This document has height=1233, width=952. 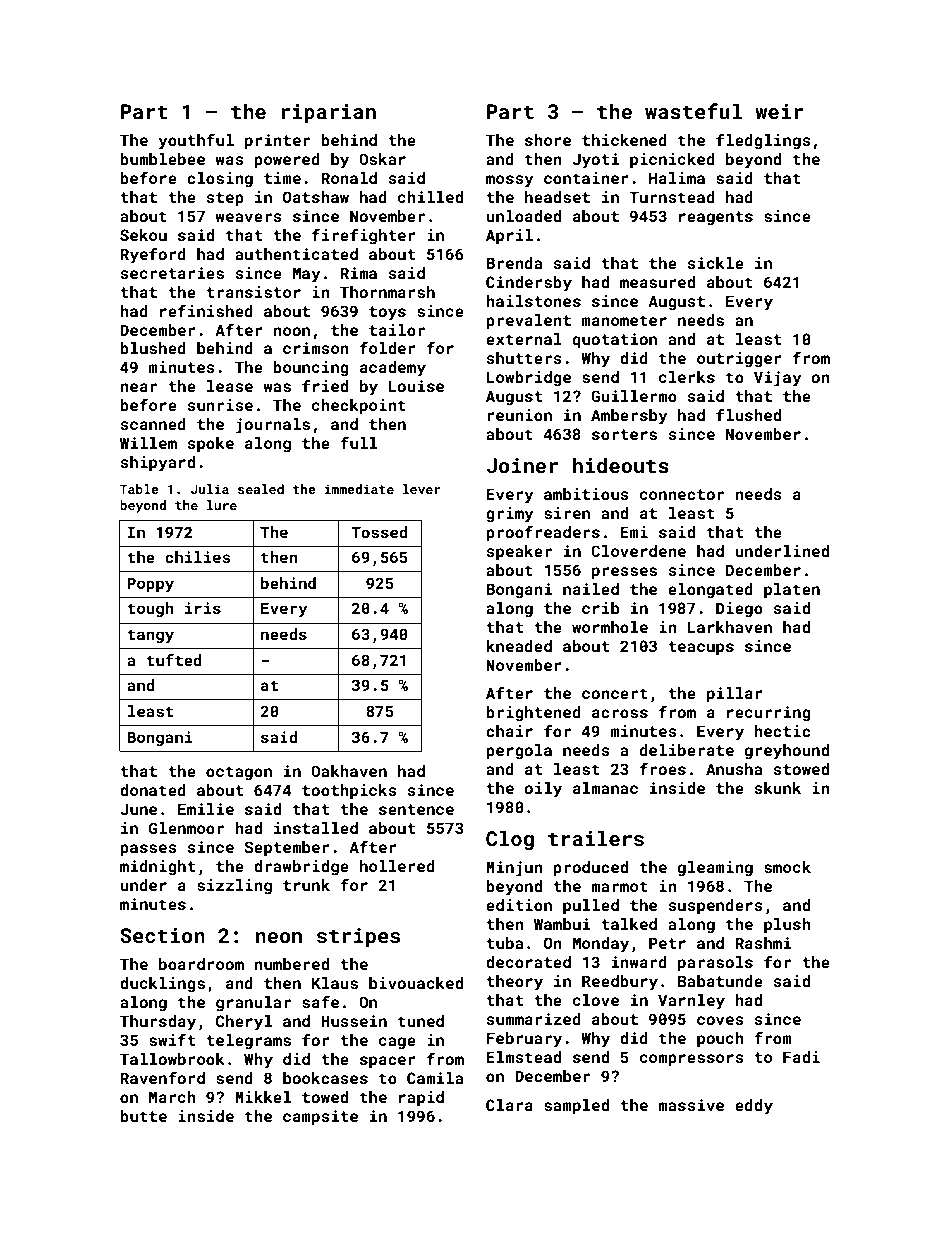 I want to click on campsite, so click(x=320, y=1118).
